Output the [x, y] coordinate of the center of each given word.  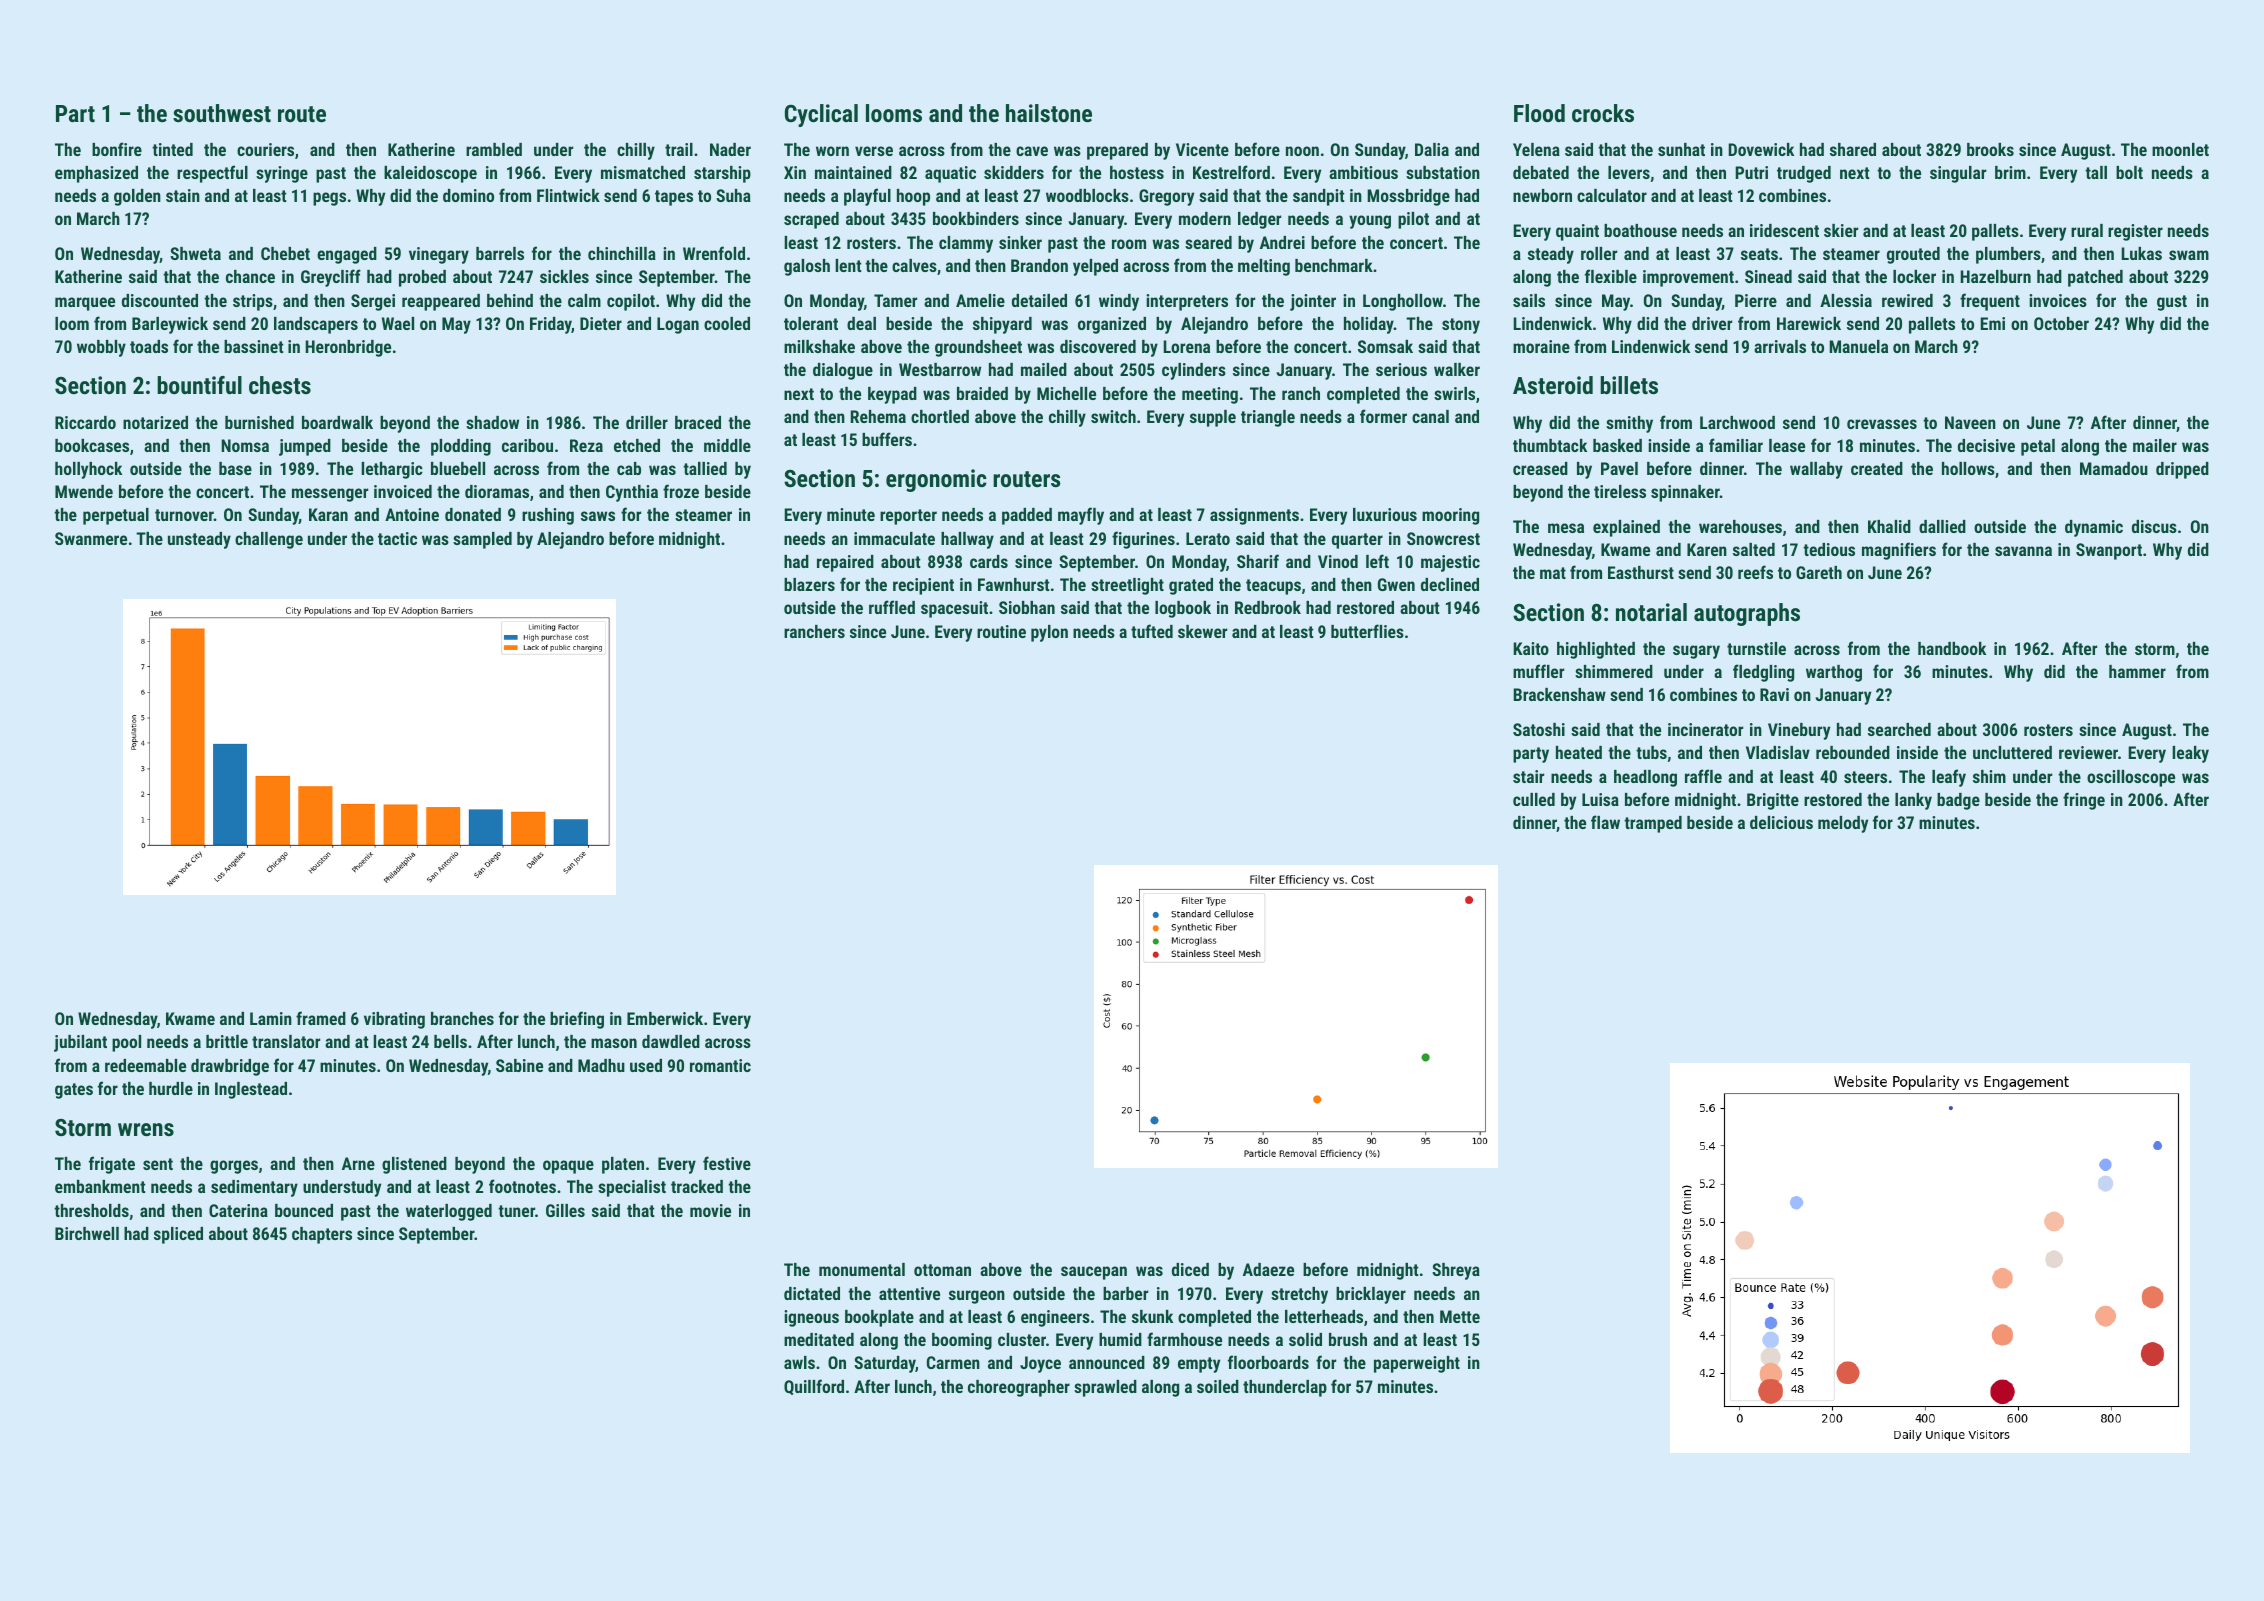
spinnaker [1685, 493]
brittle [227, 1041]
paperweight [1417, 1364]
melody [1843, 824]
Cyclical [821, 115]
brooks [1990, 149]
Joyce [1040, 1364]
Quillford [814, 1387]
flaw [1605, 822]
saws [598, 516]
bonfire [117, 149]
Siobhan [1027, 607]
